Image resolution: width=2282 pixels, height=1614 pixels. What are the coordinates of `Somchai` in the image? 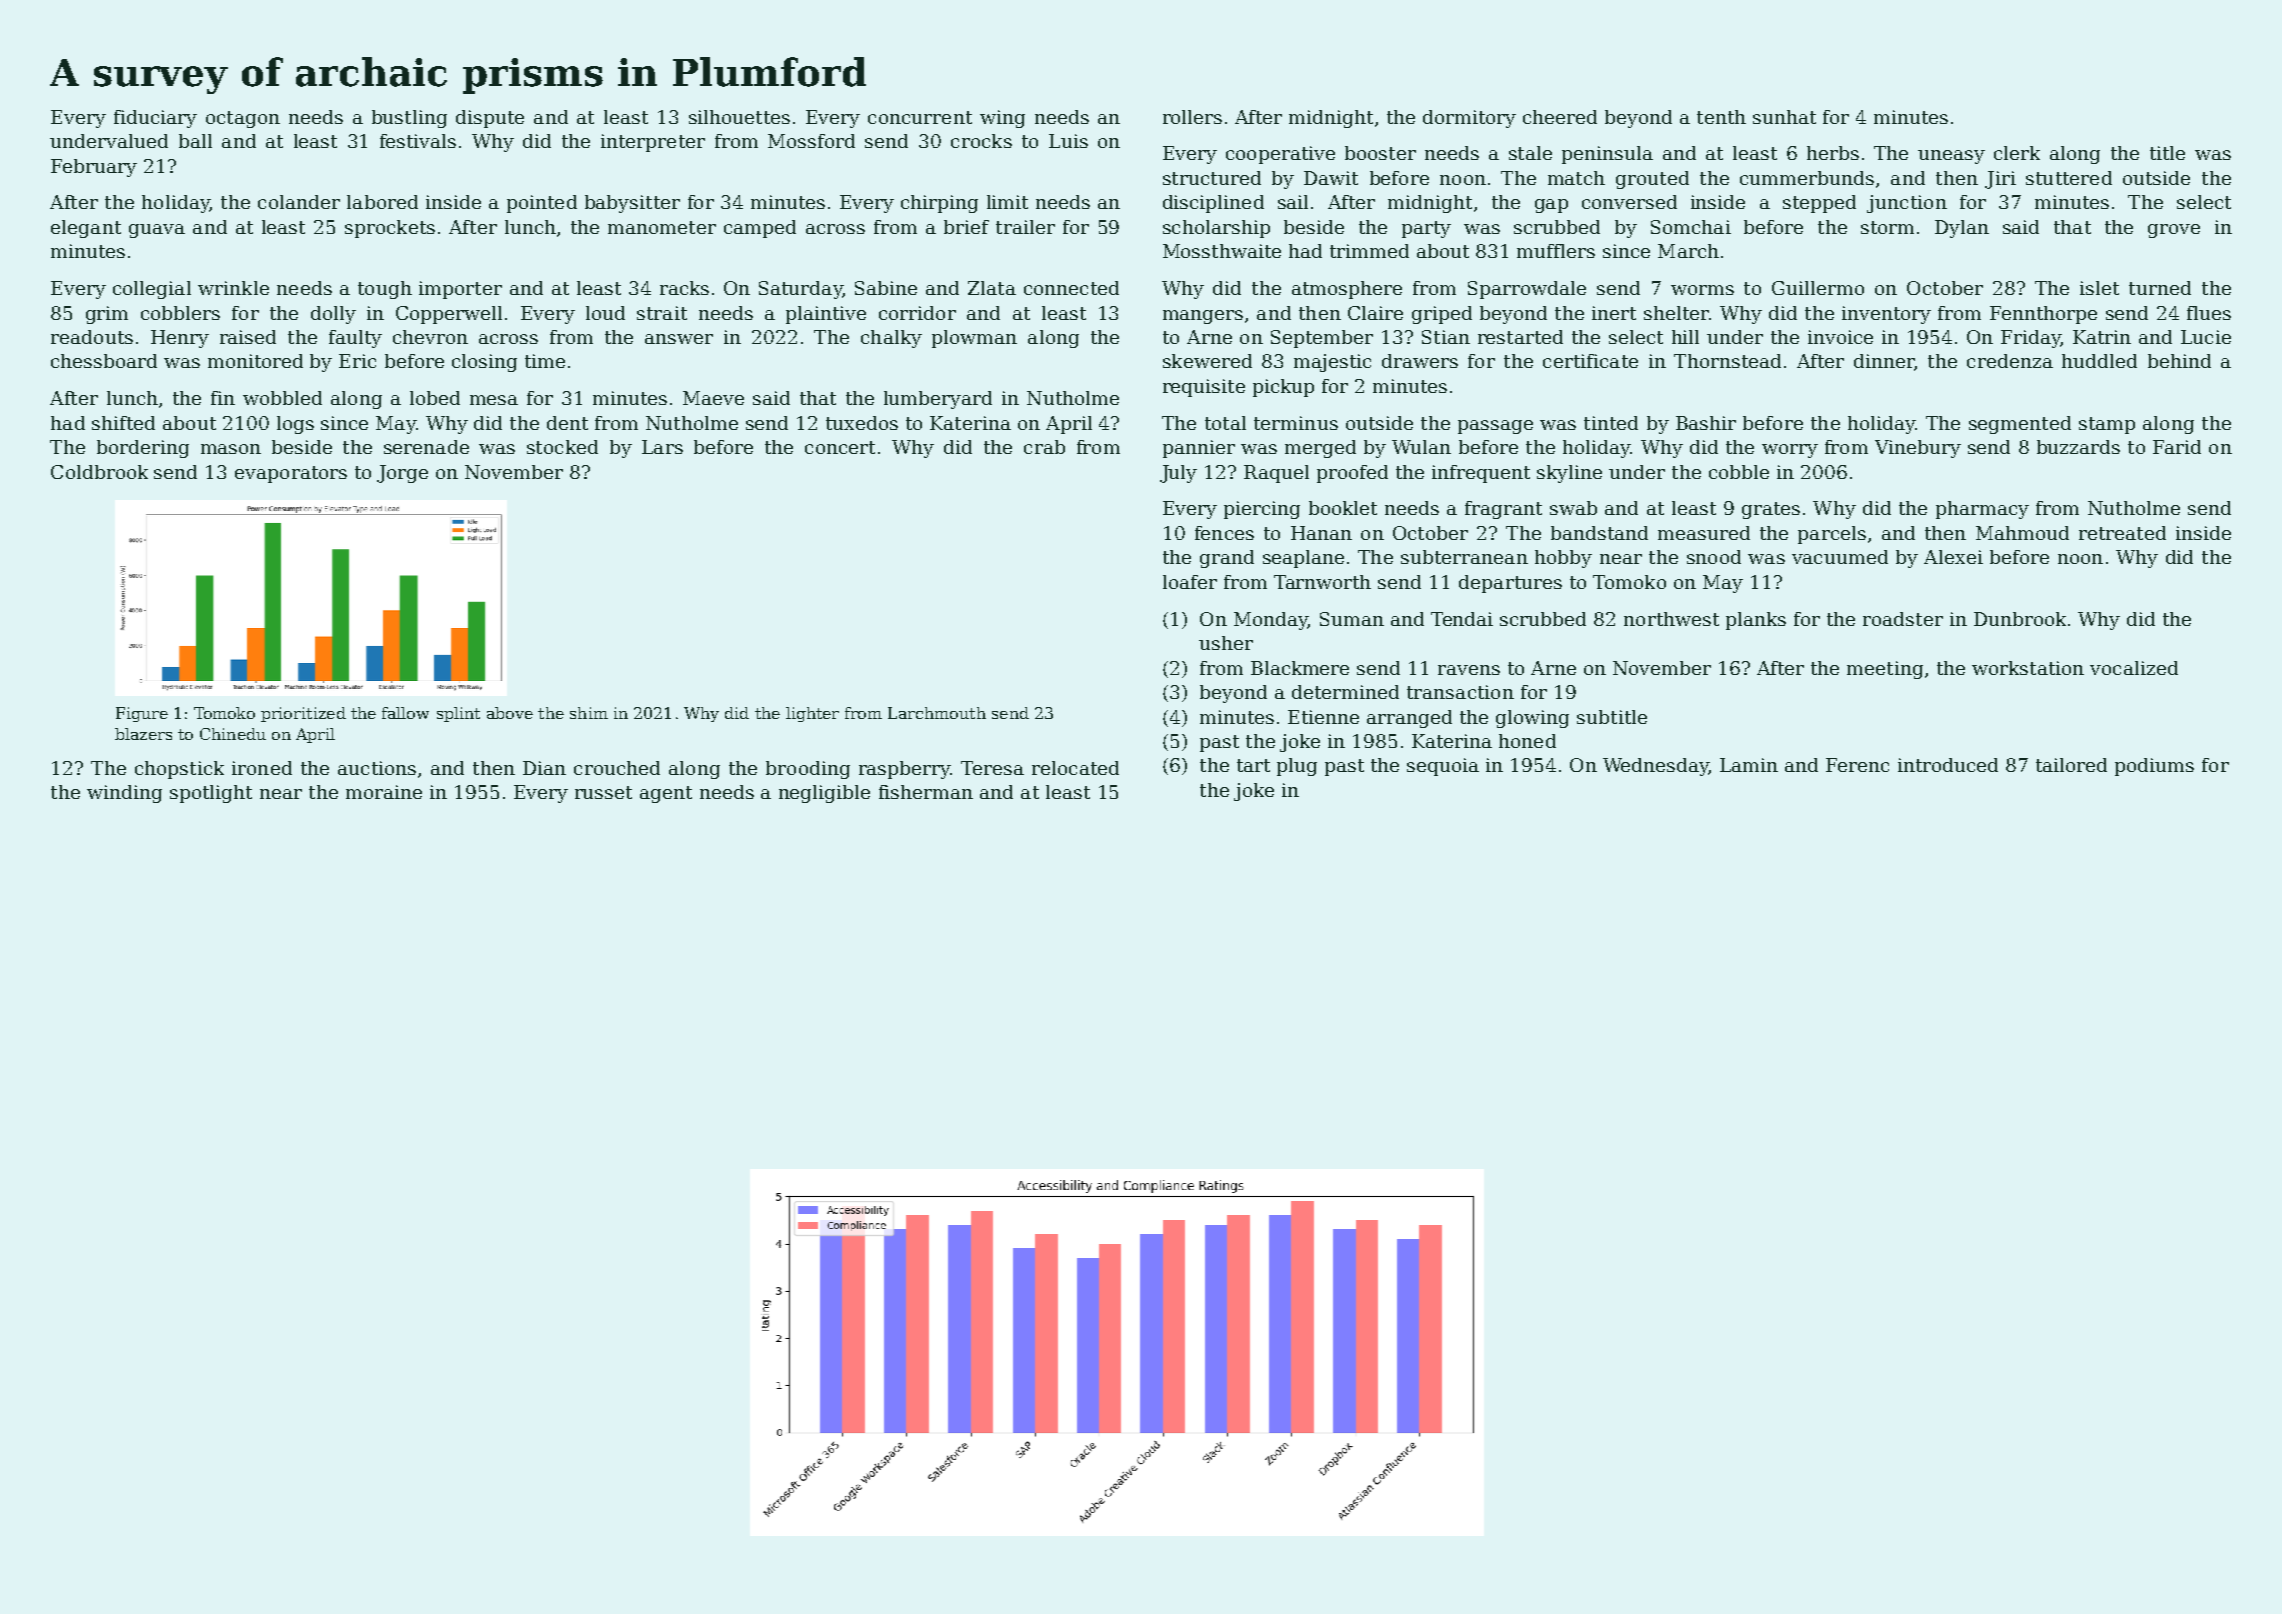 It's located at (1691, 227).
